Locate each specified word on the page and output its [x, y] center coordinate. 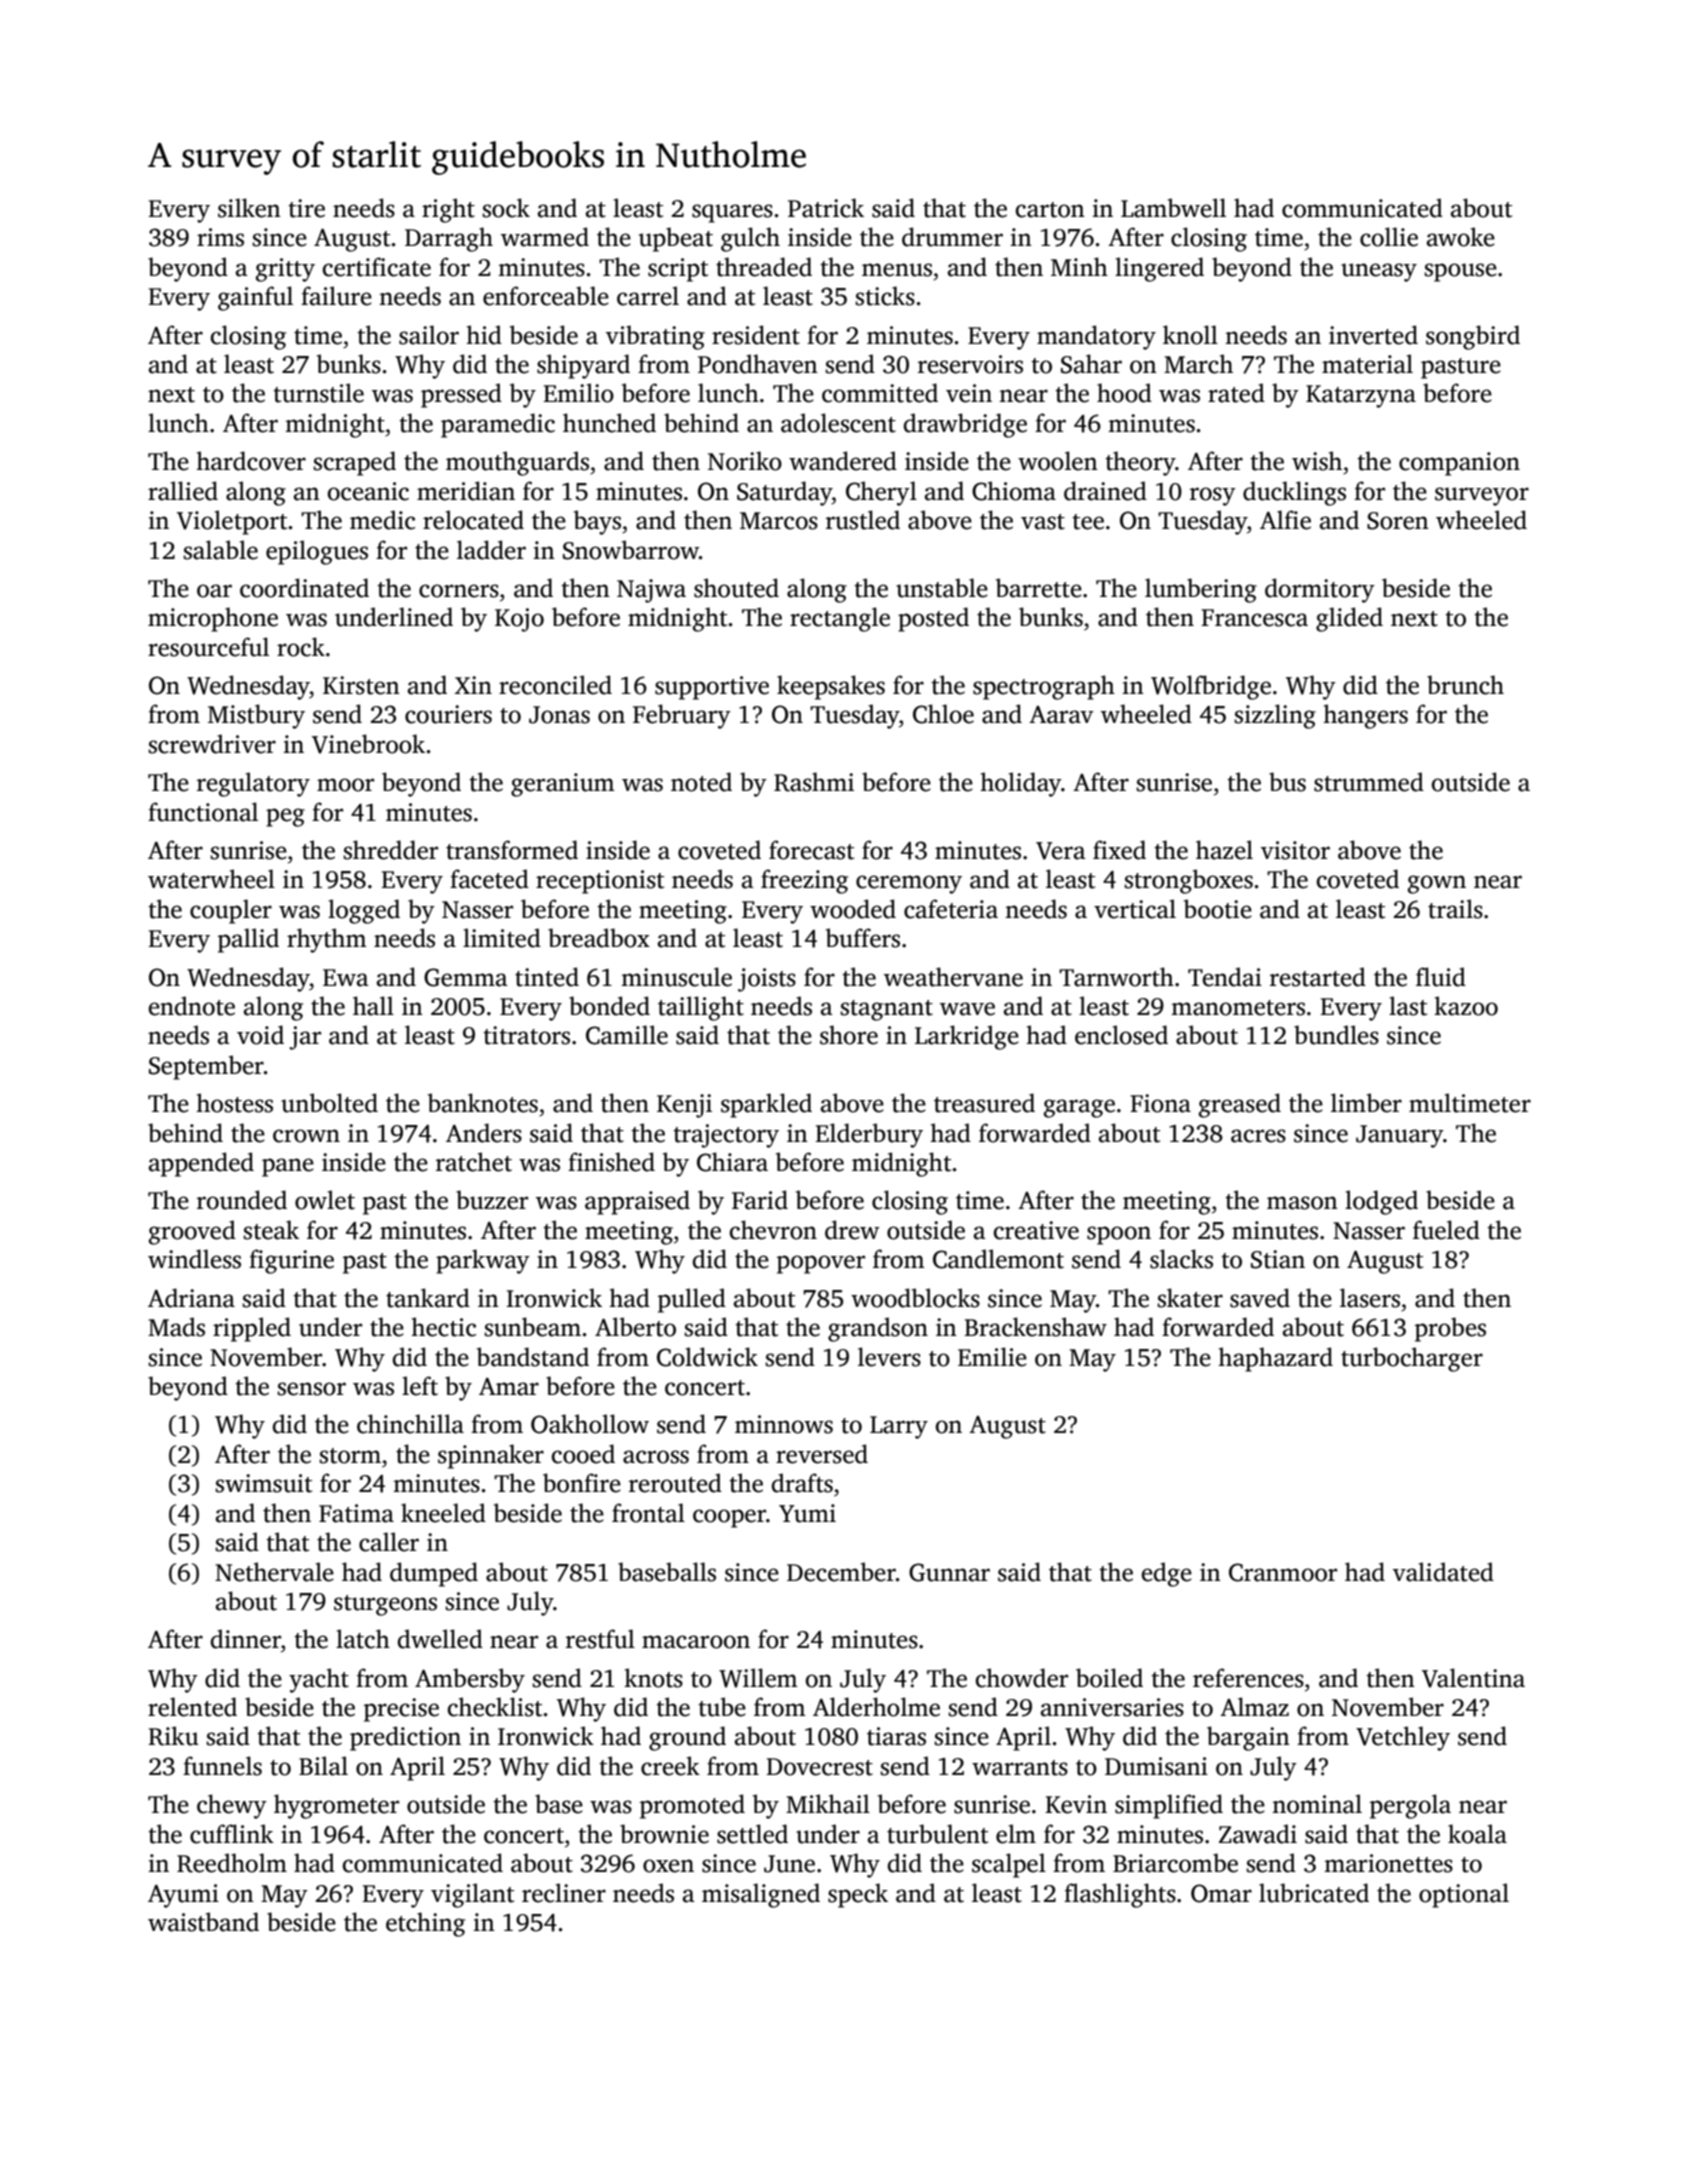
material [1367, 364]
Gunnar [949, 1572]
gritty [285, 270]
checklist [495, 1707]
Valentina [1473, 1678]
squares [732, 213]
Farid [760, 1200]
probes [1450, 1329]
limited [502, 938]
